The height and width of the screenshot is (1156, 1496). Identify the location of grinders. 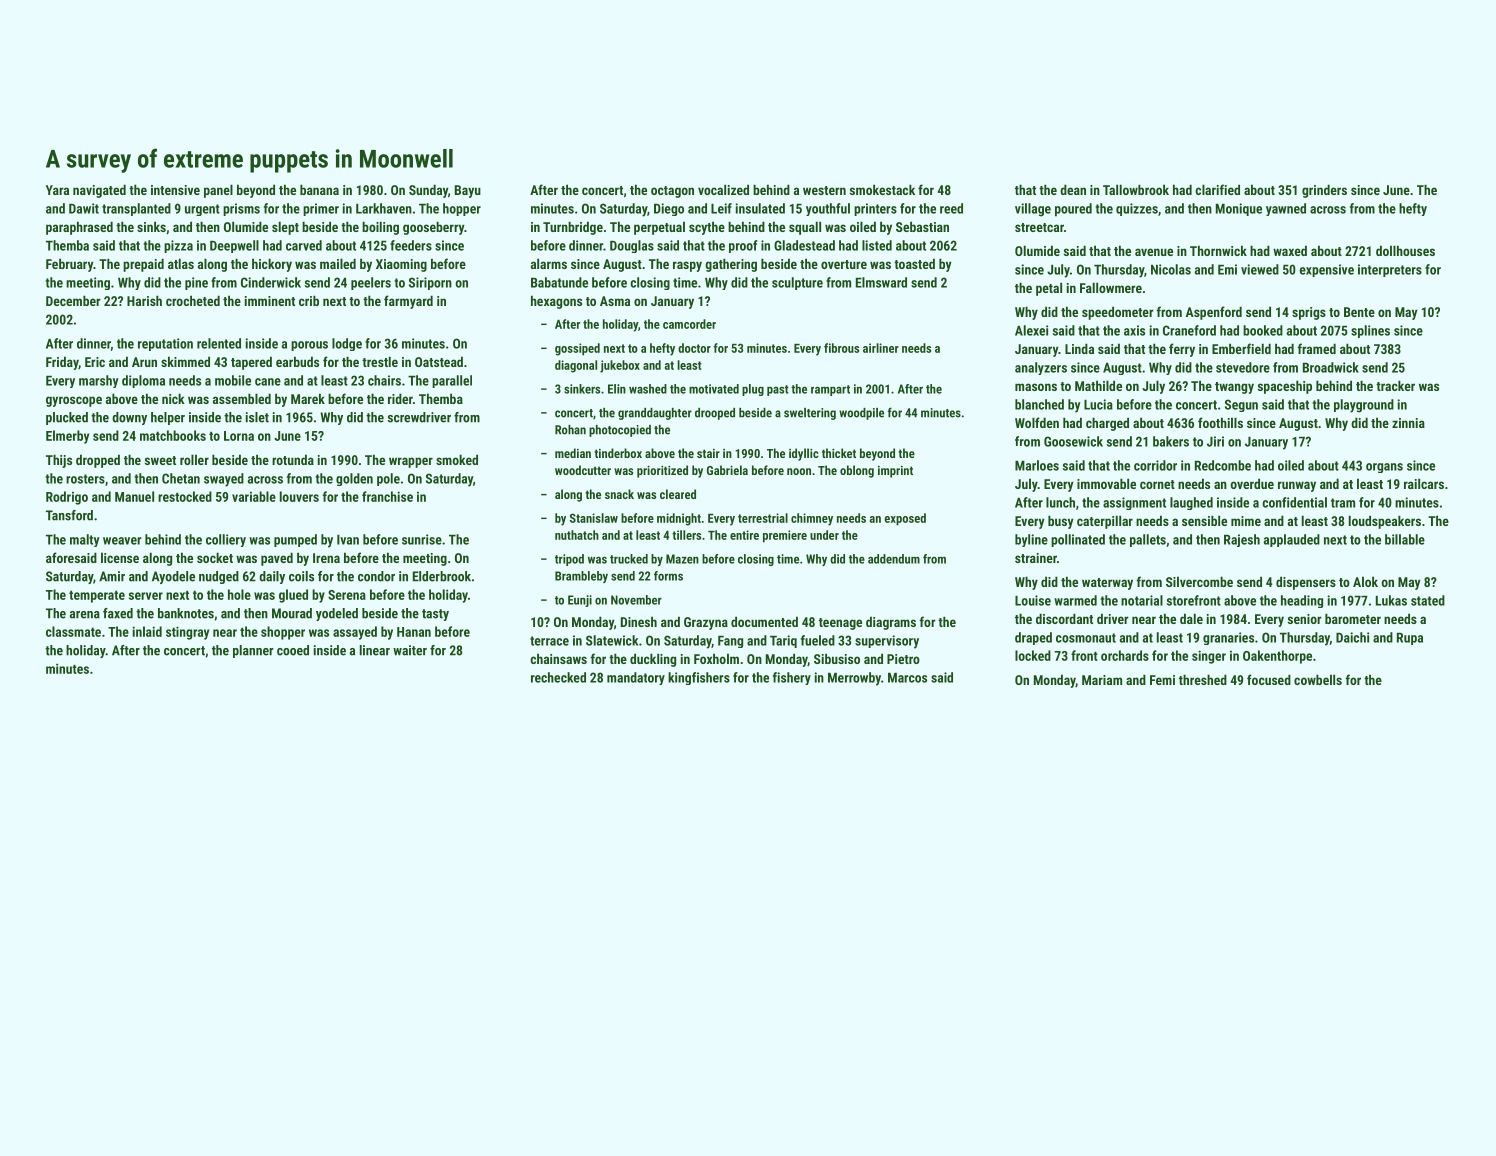
(1324, 191).
